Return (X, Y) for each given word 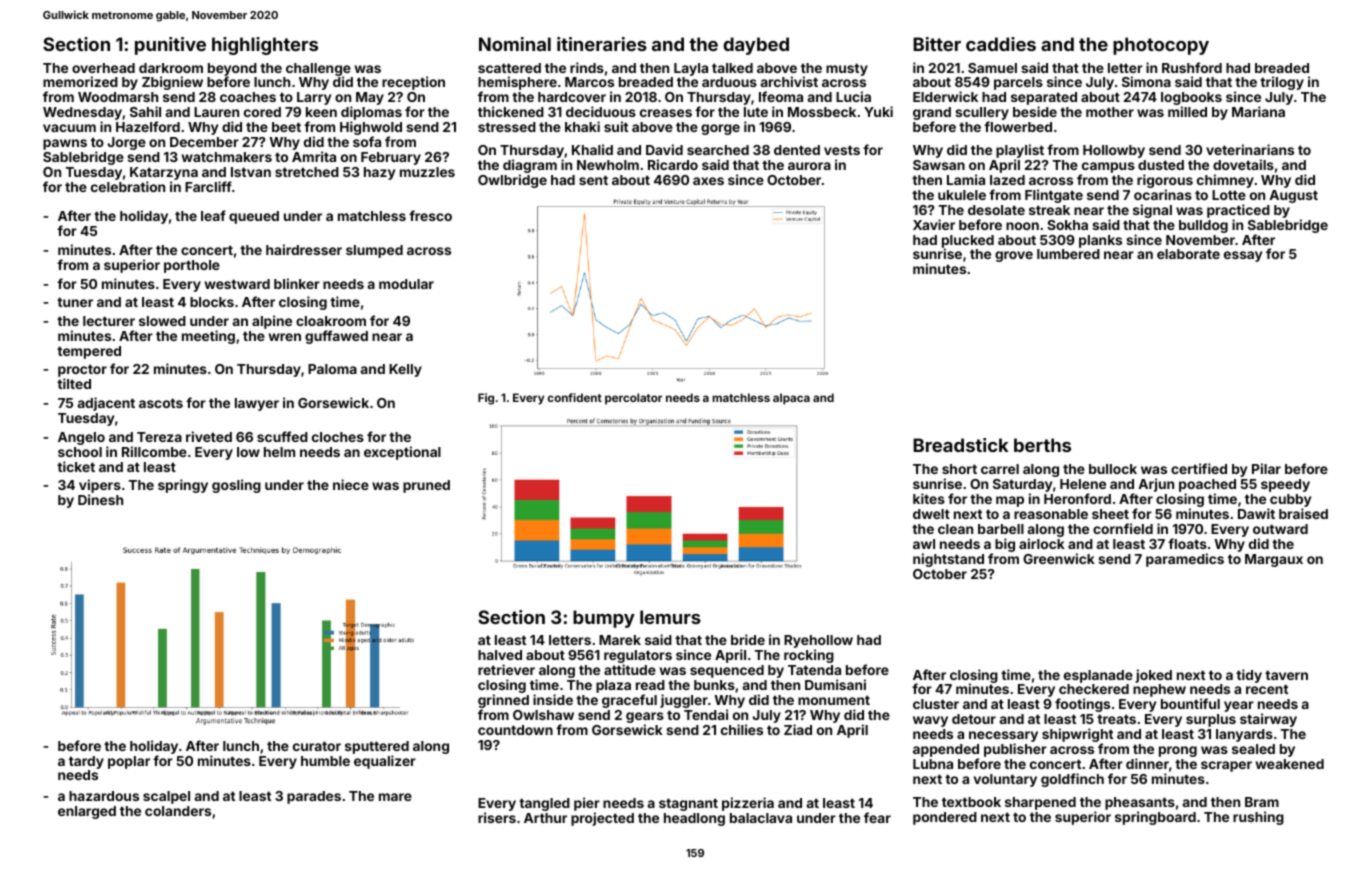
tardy (86, 762)
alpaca (791, 399)
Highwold (371, 129)
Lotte (1229, 195)
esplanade (1098, 676)
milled (1187, 112)
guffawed (336, 337)
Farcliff (208, 186)
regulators (638, 657)
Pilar (1266, 468)
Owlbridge (512, 181)
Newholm (608, 165)
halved (500, 655)
